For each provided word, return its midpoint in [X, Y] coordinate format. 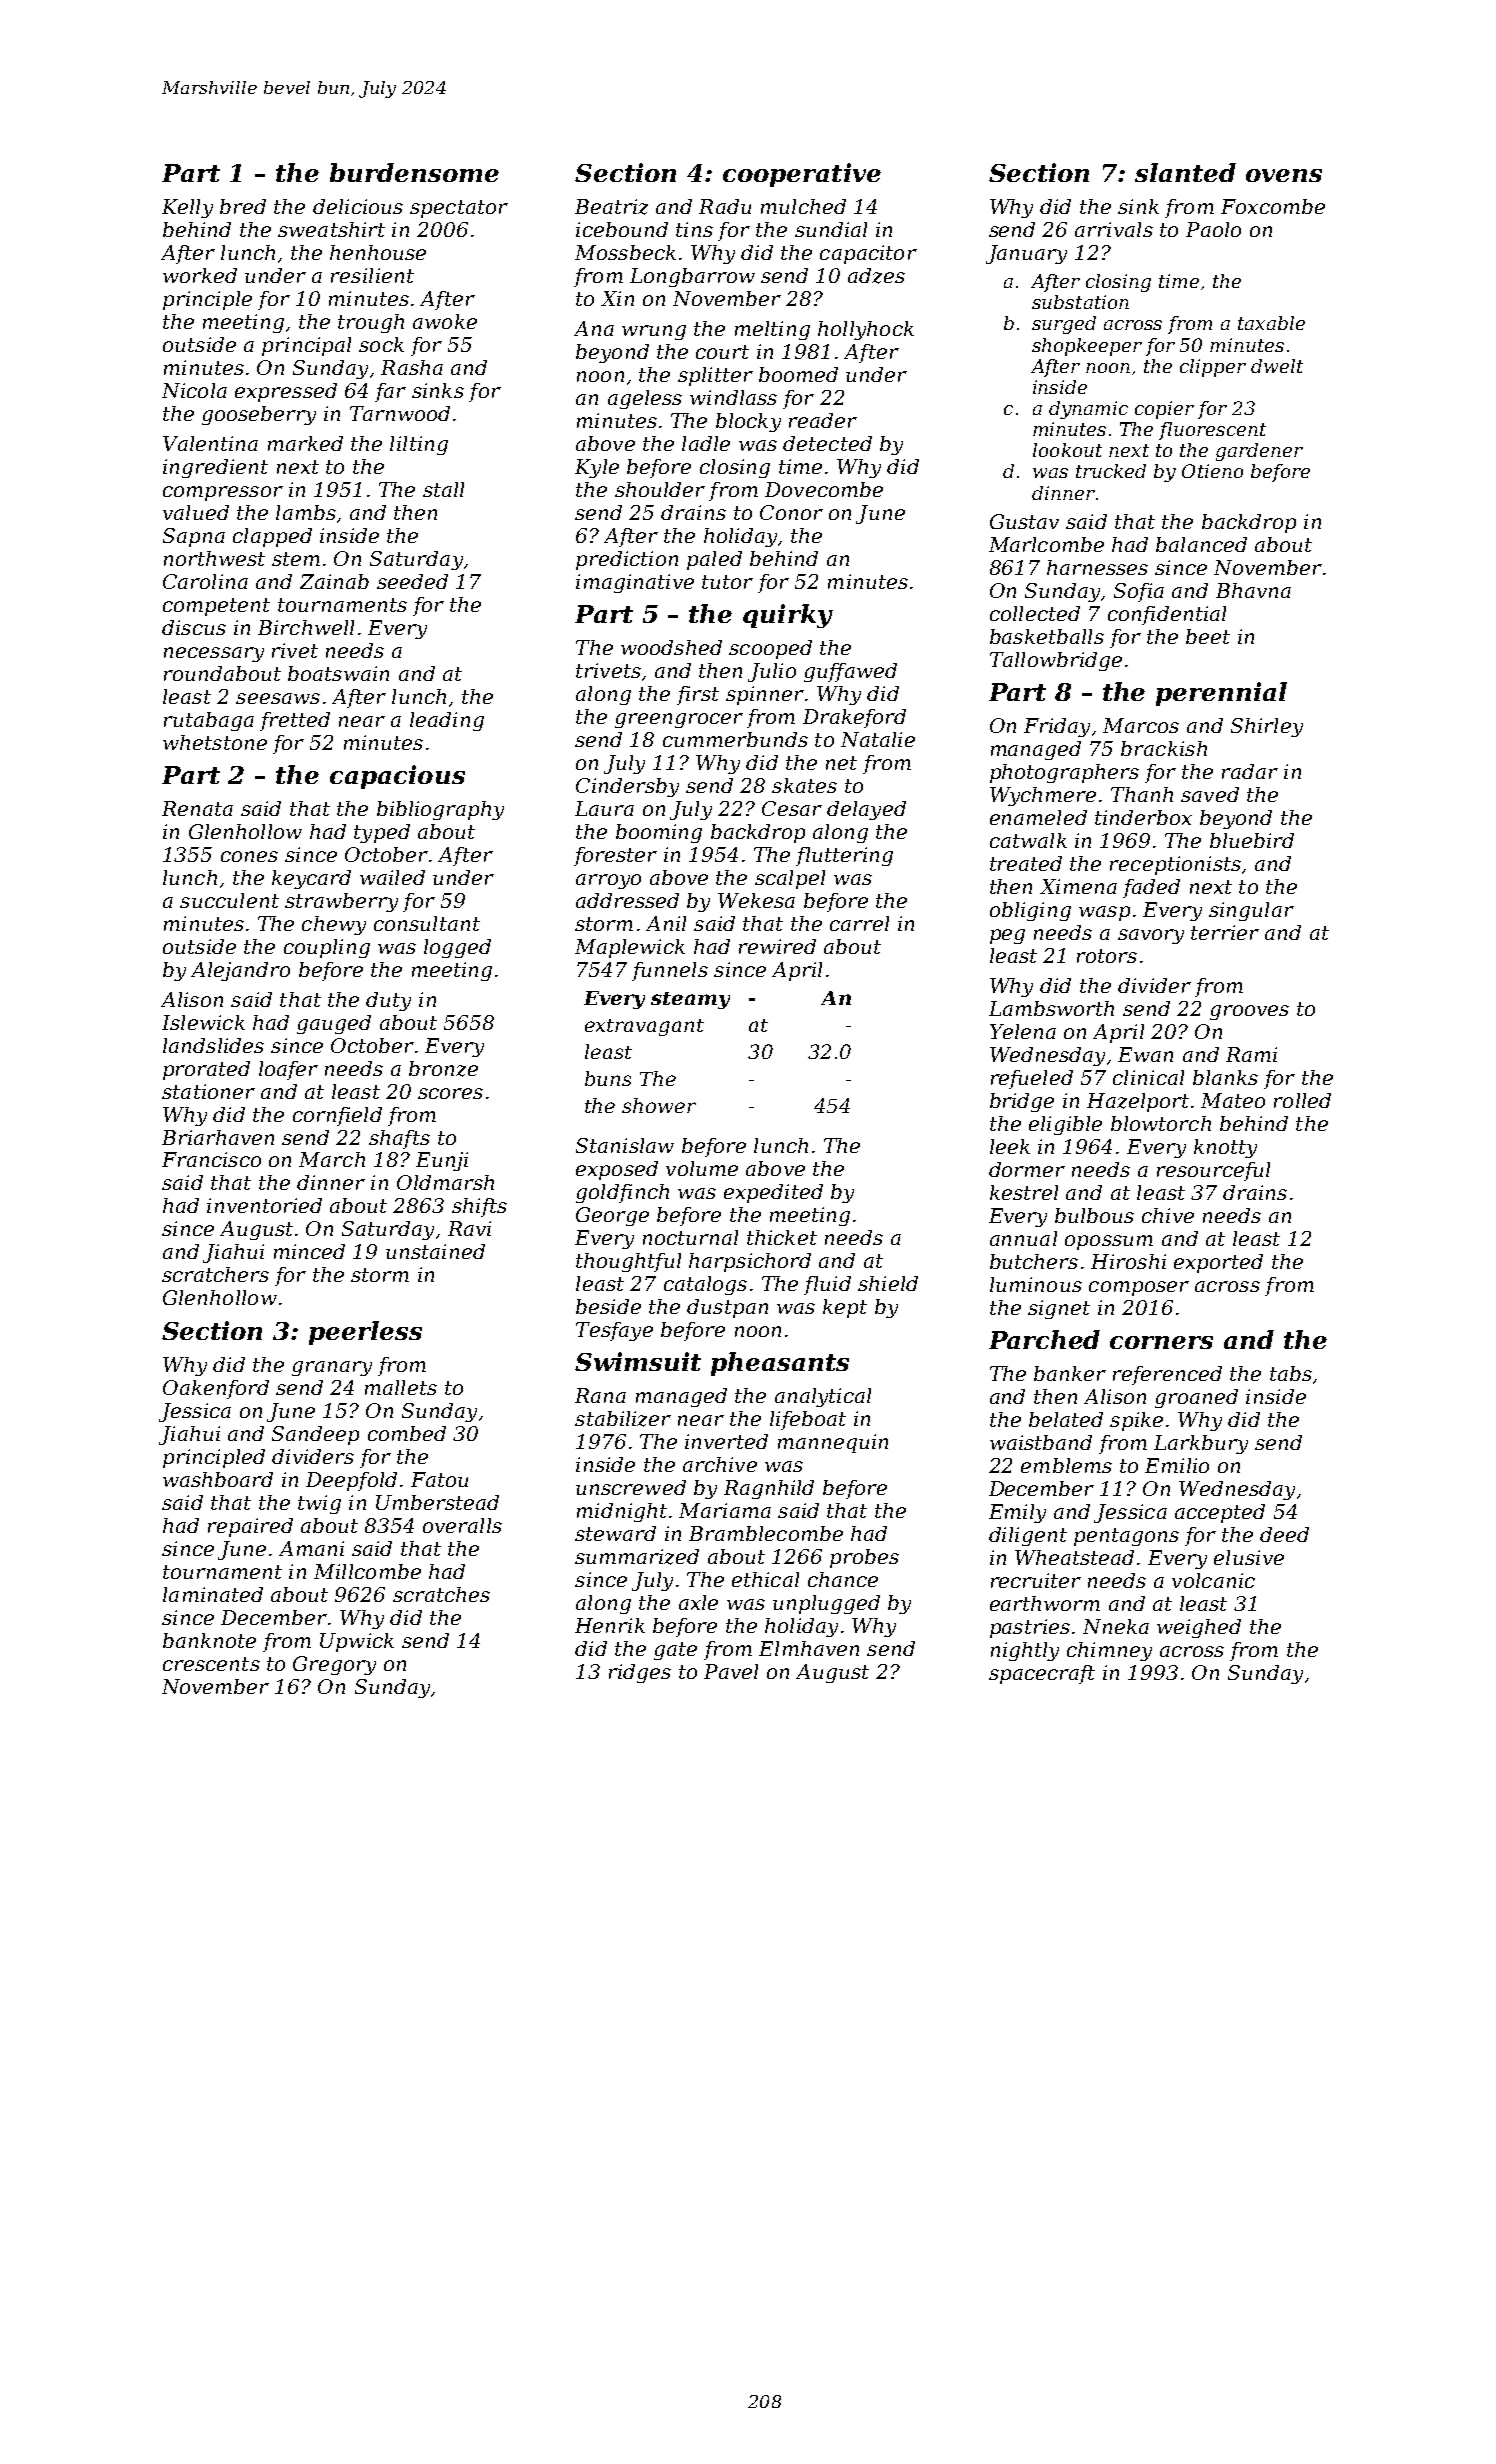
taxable [1271, 323]
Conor [791, 512]
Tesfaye [614, 1331]
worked [200, 275]
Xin [617, 298]
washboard [218, 1479]
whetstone [215, 742]
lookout [1067, 450]
